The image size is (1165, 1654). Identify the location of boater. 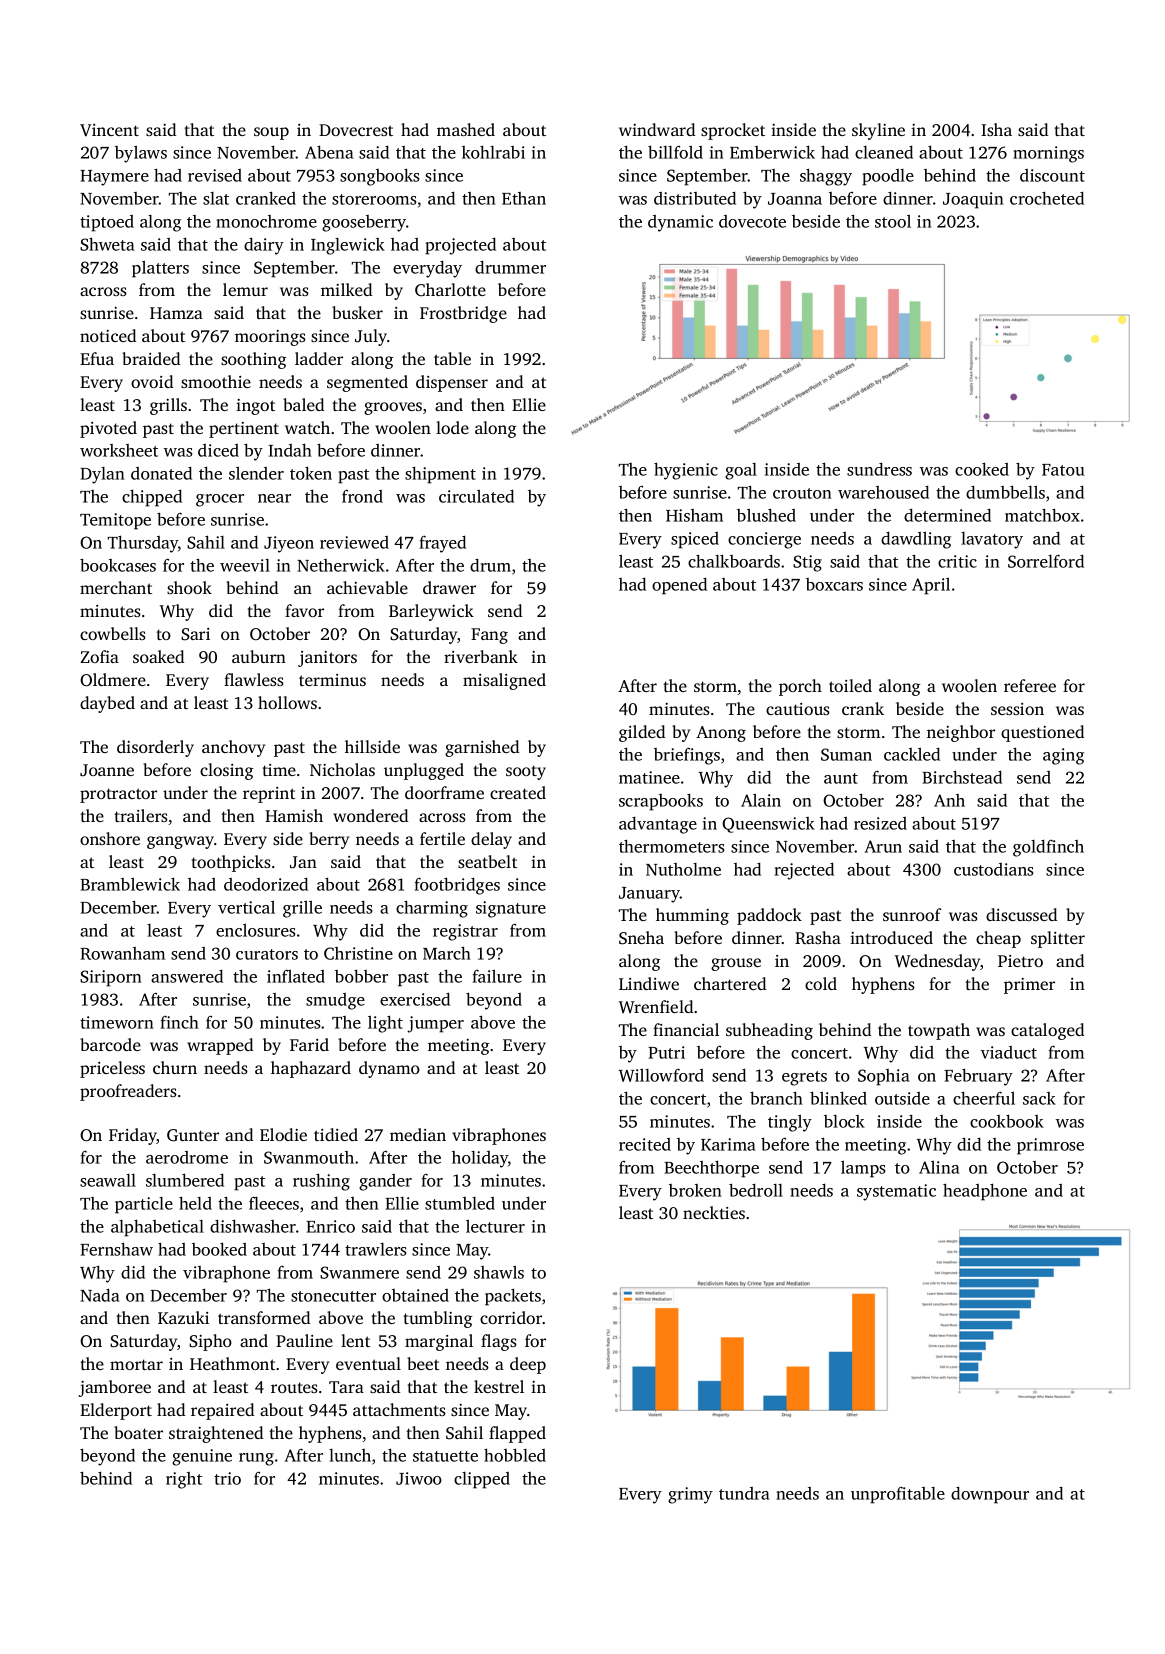
(138, 1432).
